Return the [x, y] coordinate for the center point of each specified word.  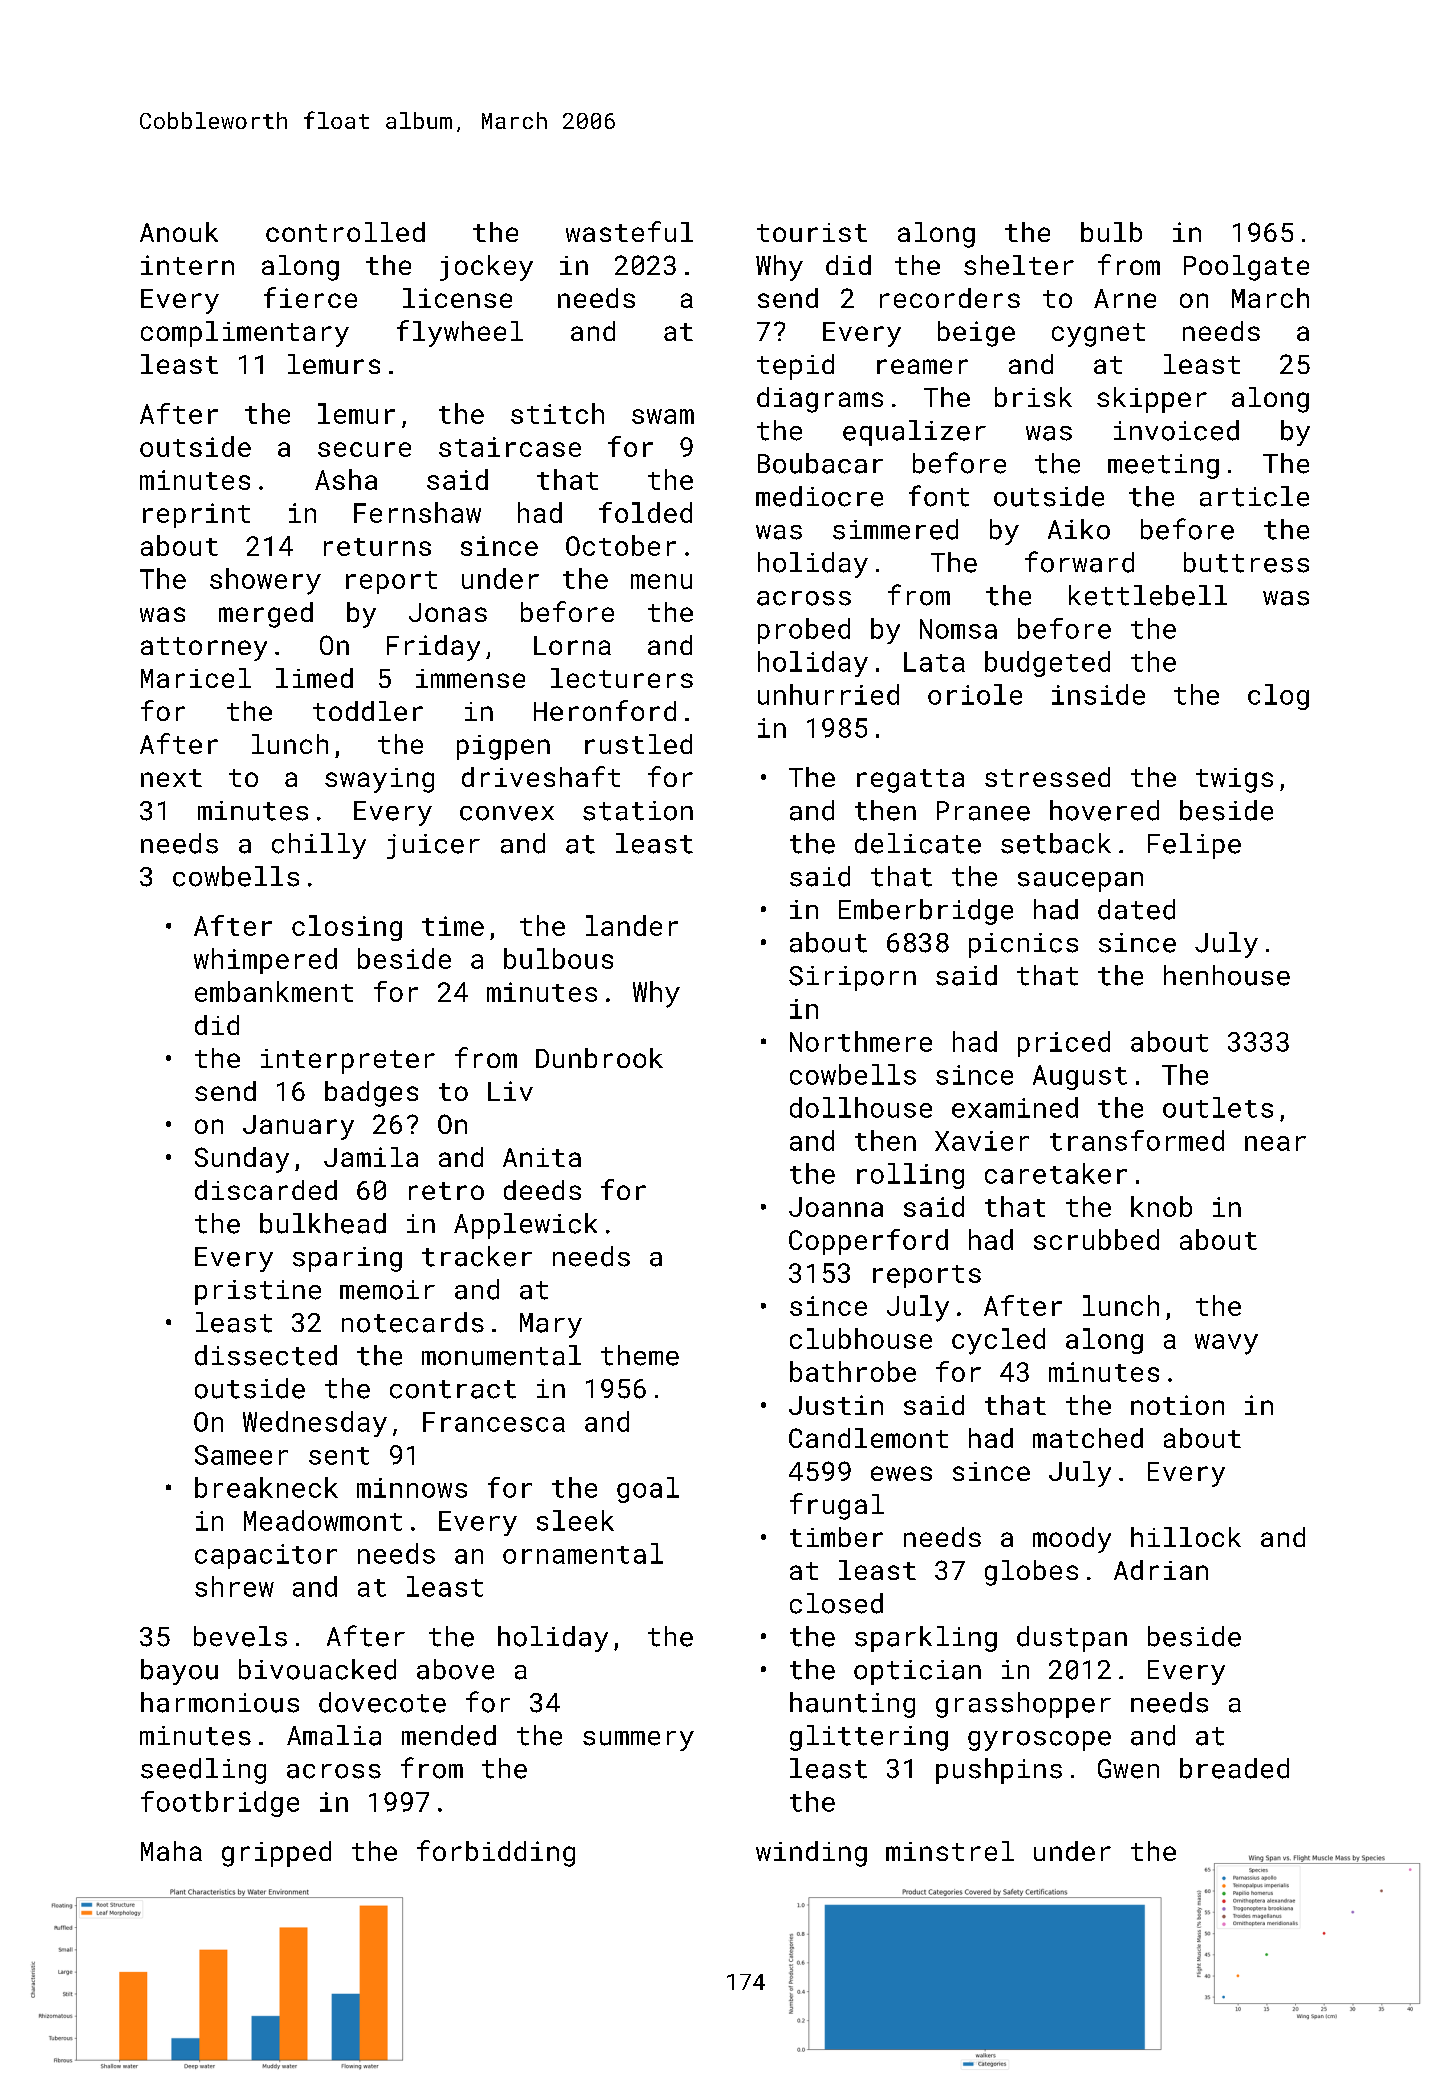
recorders [950, 298]
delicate [918, 843]
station [638, 811]
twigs [1234, 780]
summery [638, 1741]
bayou [179, 1672]
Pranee [983, 811]
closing [347, 928]
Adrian [1161, 1570]
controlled [345, 232]
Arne [1125, 298]
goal [648, 1490]
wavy [1226, 1344]
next [171, 778]
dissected [266, 1355]
